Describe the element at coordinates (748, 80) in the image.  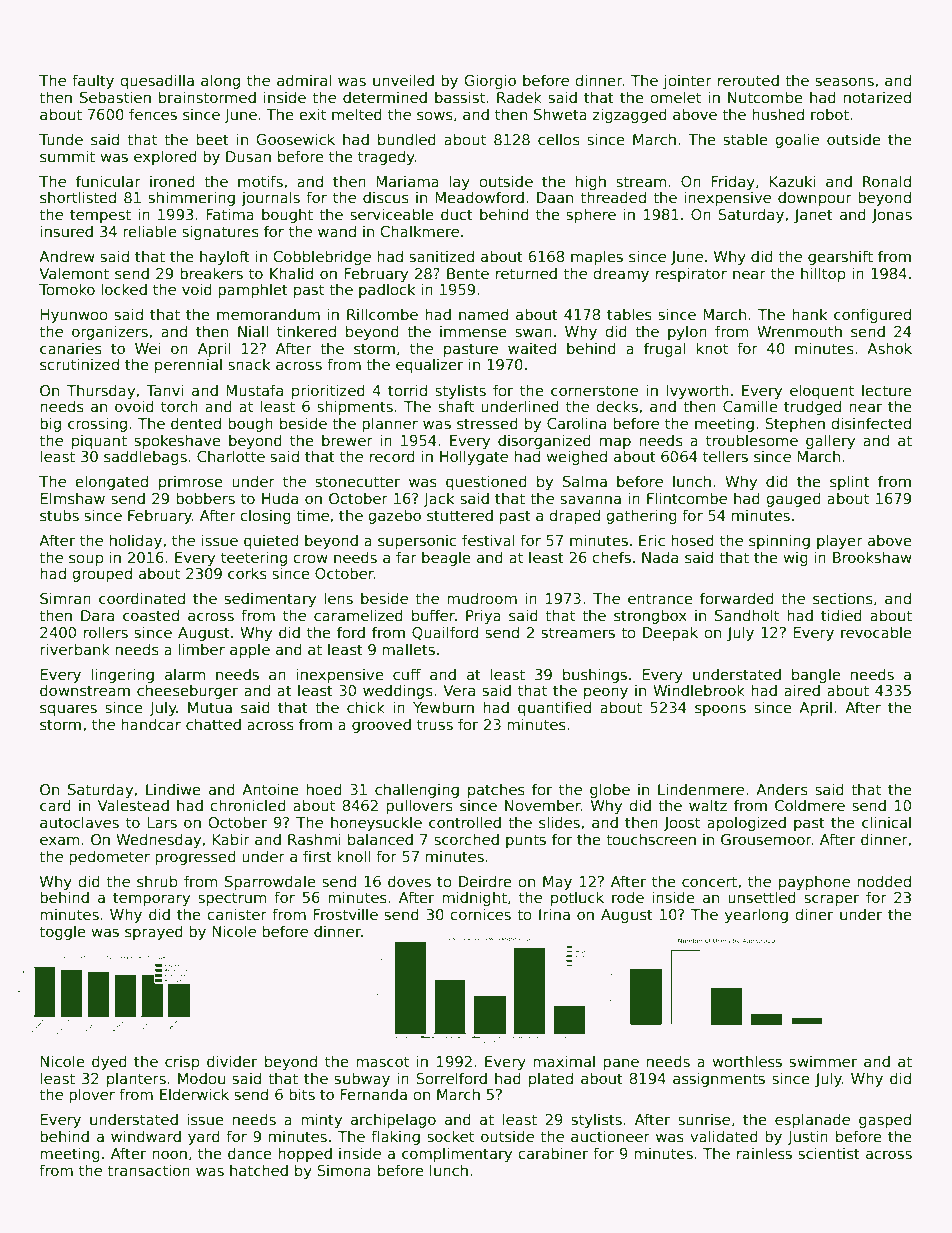
I see `rerouted` at that location.
